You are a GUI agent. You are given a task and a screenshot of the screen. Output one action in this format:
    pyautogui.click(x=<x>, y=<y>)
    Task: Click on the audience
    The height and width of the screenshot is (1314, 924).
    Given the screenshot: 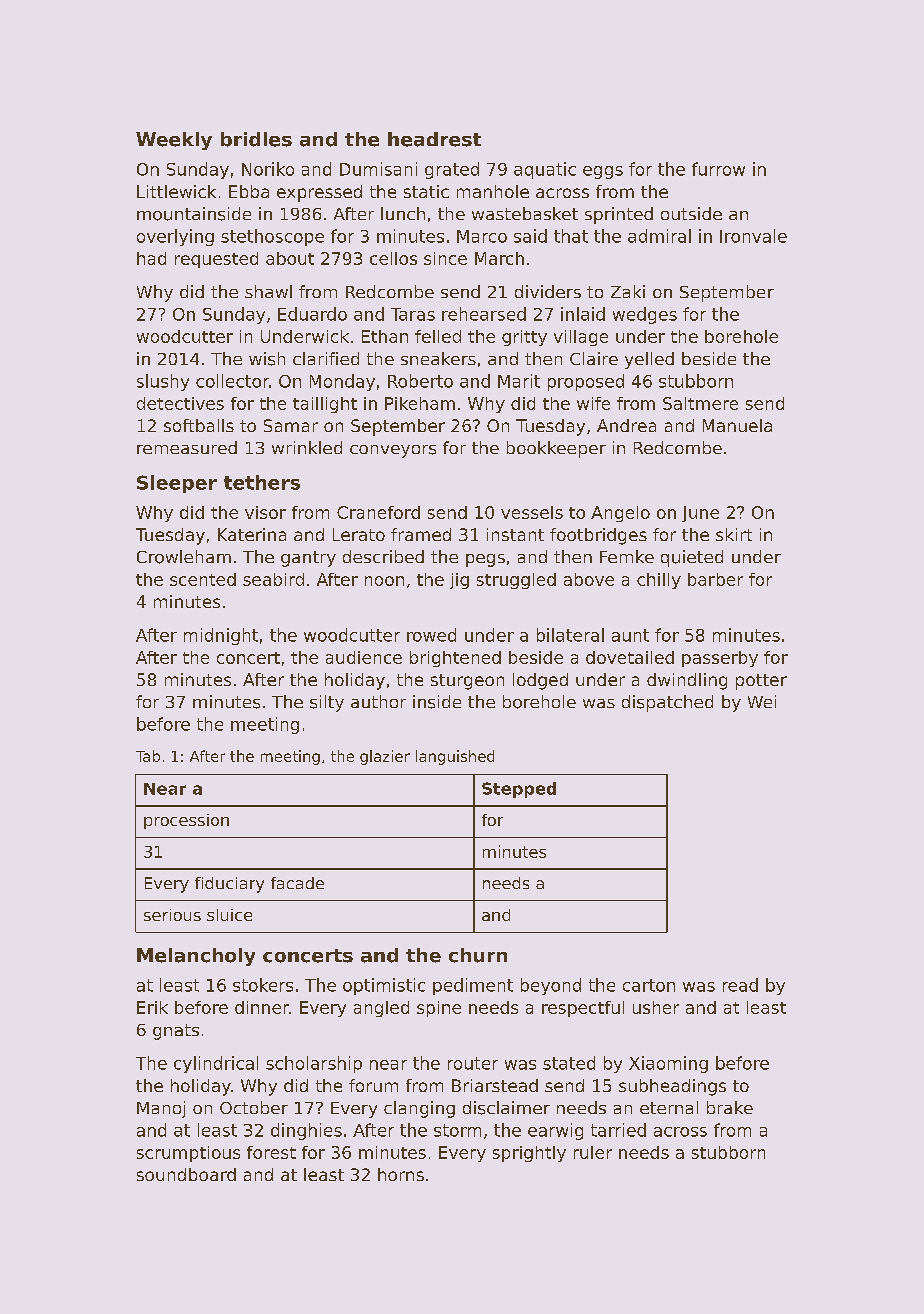 What is the action you would take?
    pyautogui.click(x=364, y=657)
